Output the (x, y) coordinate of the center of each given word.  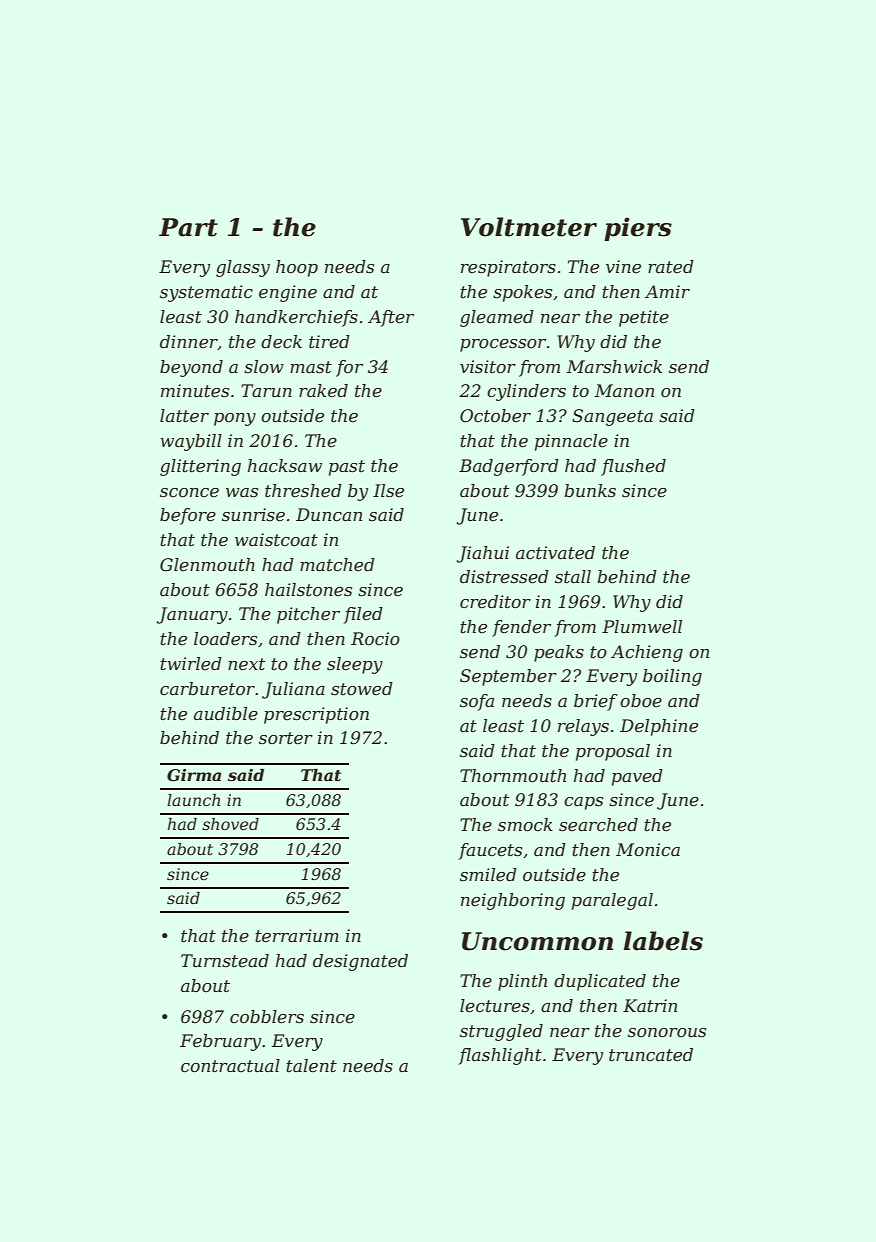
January (192, 615)
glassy (243, 268)
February (220, 1042)
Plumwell (642, 626)
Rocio (375, 639)
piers (638, 229)
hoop (297, 268)
